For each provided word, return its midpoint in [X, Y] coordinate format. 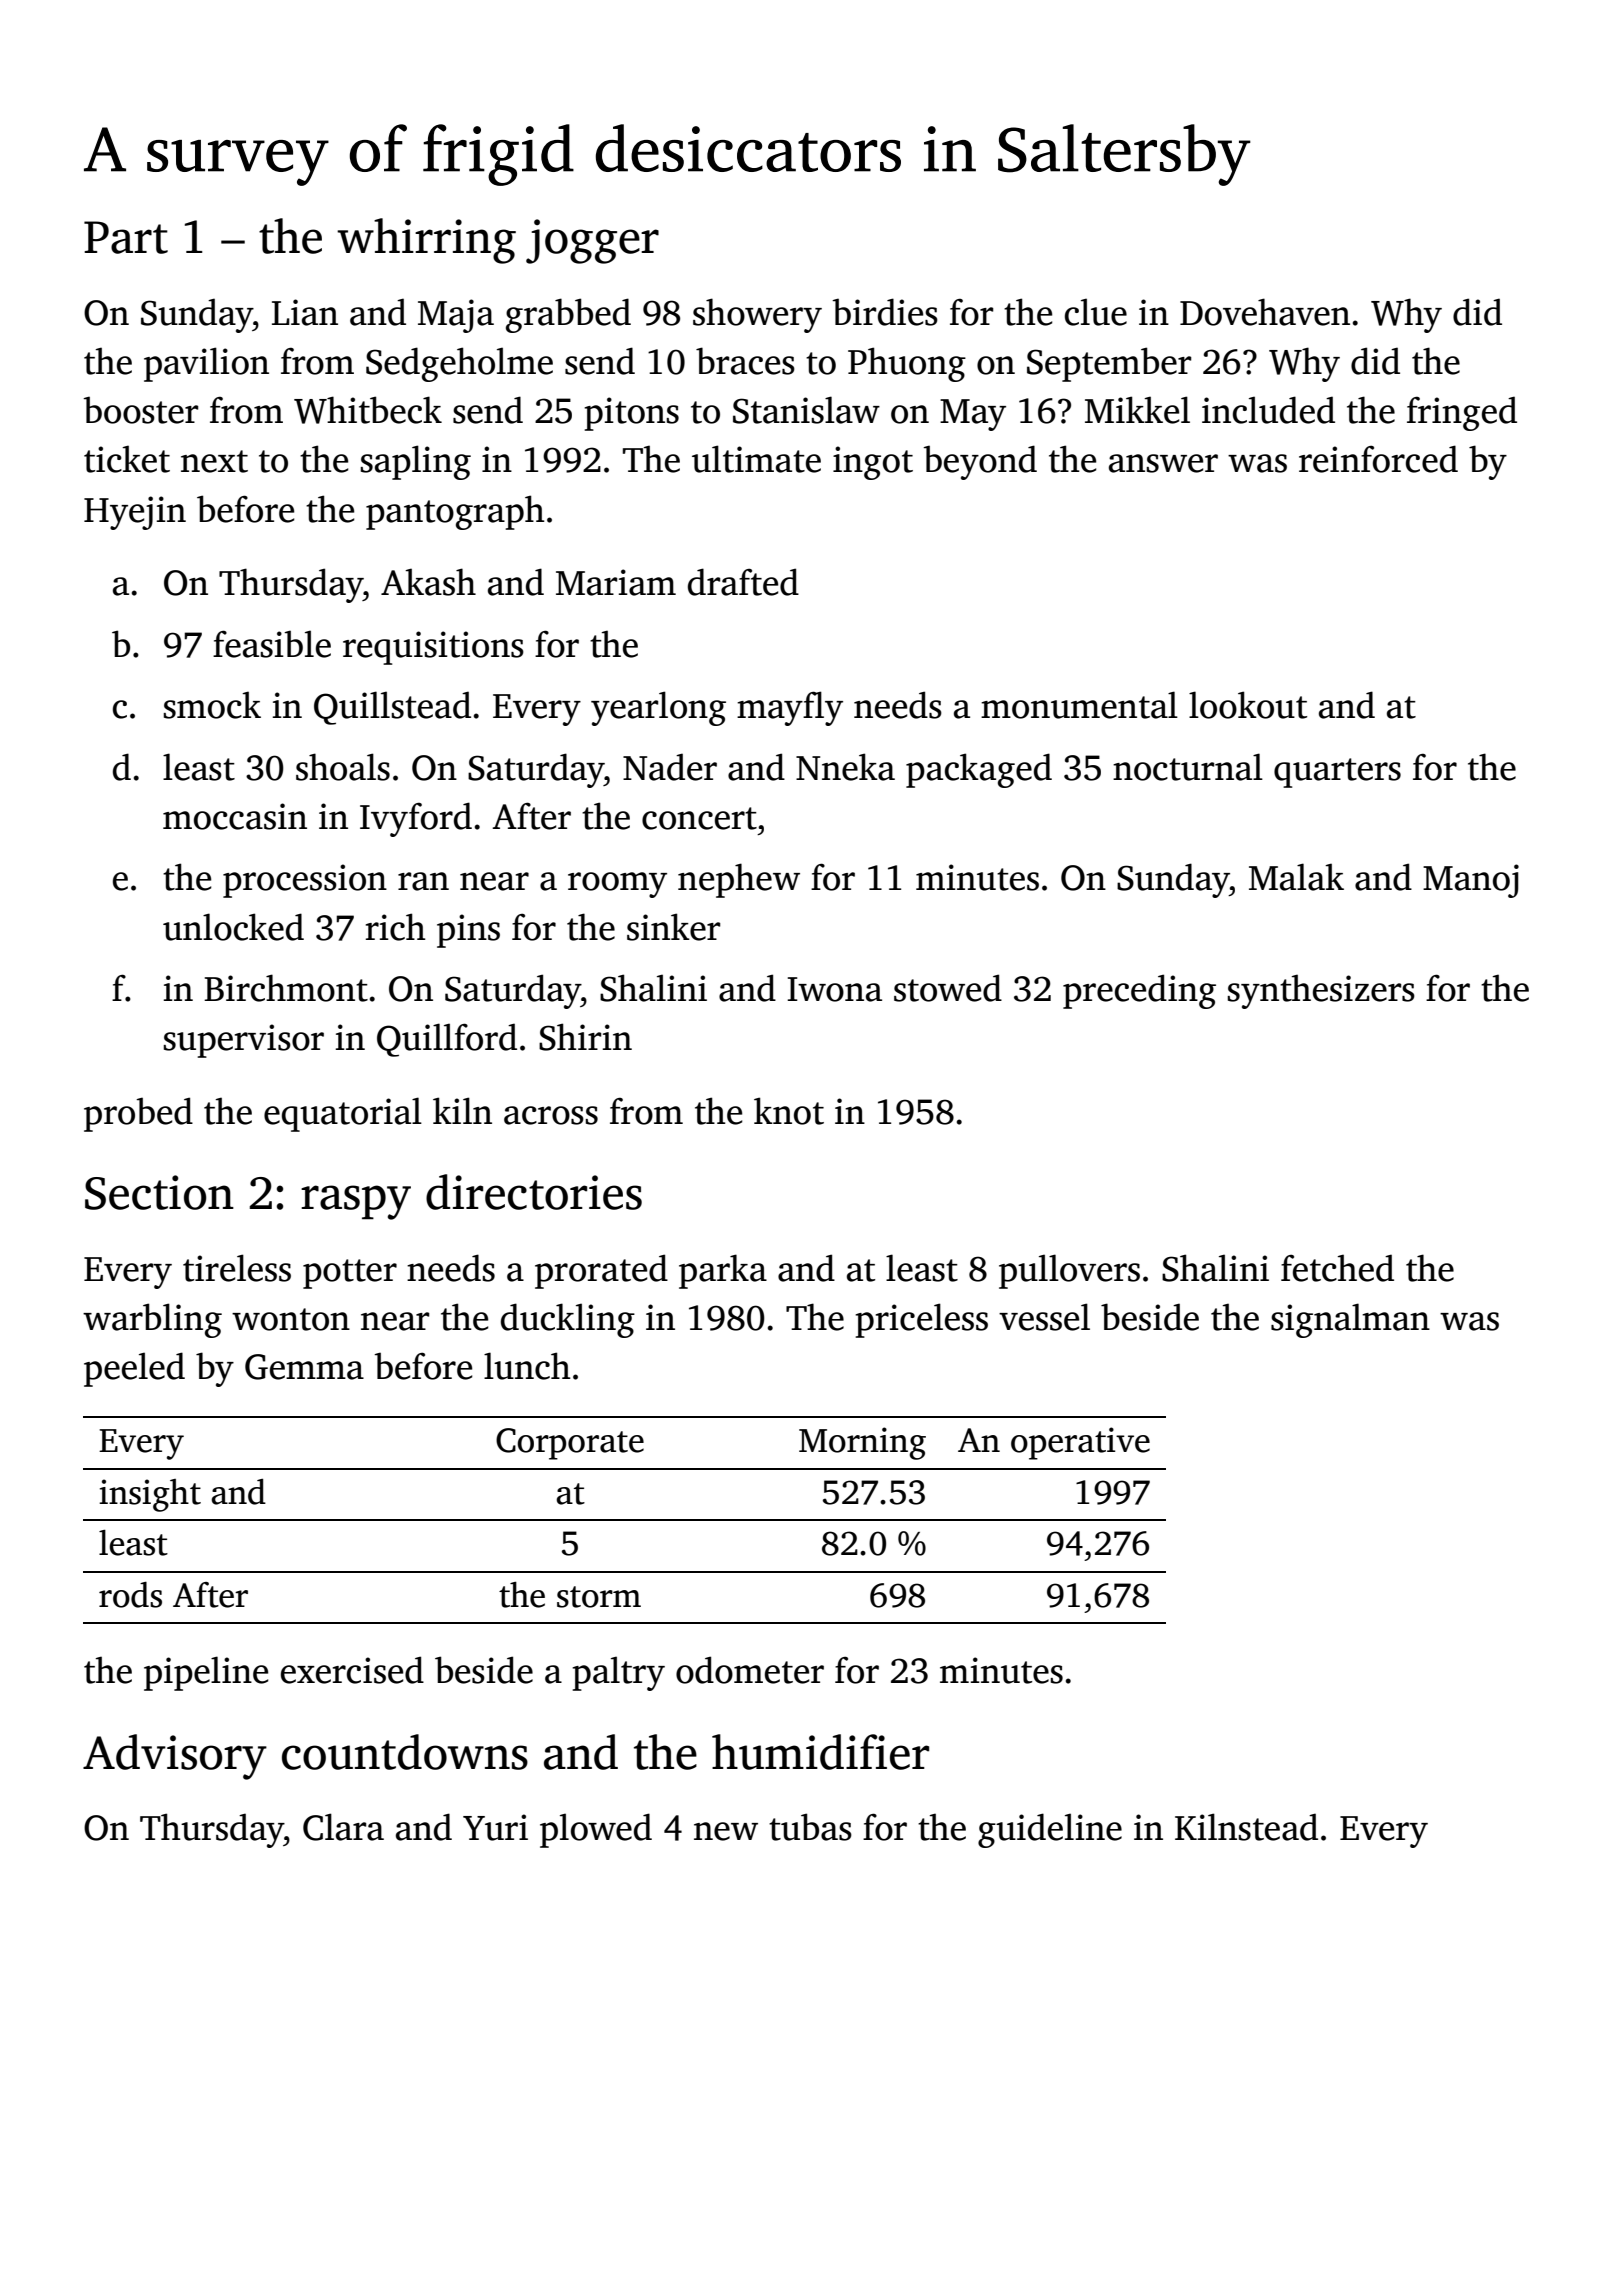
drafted [743, 582]
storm [599, 1597]
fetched [1337, 1268]
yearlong [658, 708]
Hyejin [135, 513]
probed [138, 1114]
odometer [750, 1670]
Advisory [175, 1757]
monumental [1079, 705]
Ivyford [416, 819]
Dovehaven [1265, 312]
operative [1080, 1443]
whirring [426, 241]
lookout [1248, 705]
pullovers [1069, 1271]
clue [1096, 312]
